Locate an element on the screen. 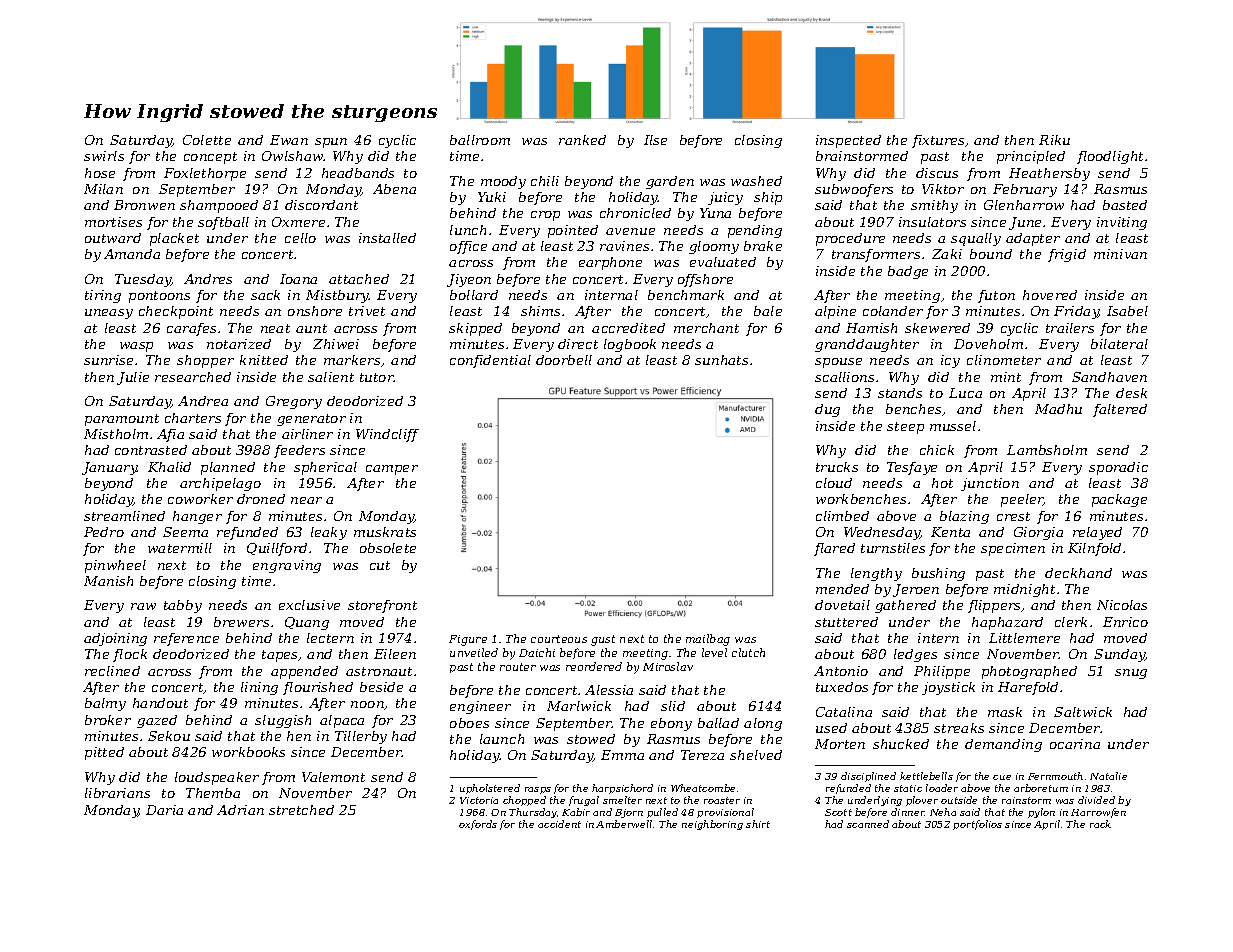 This screenshot has height=952, width=1233. mortises is located at coordinates (113, 222).
